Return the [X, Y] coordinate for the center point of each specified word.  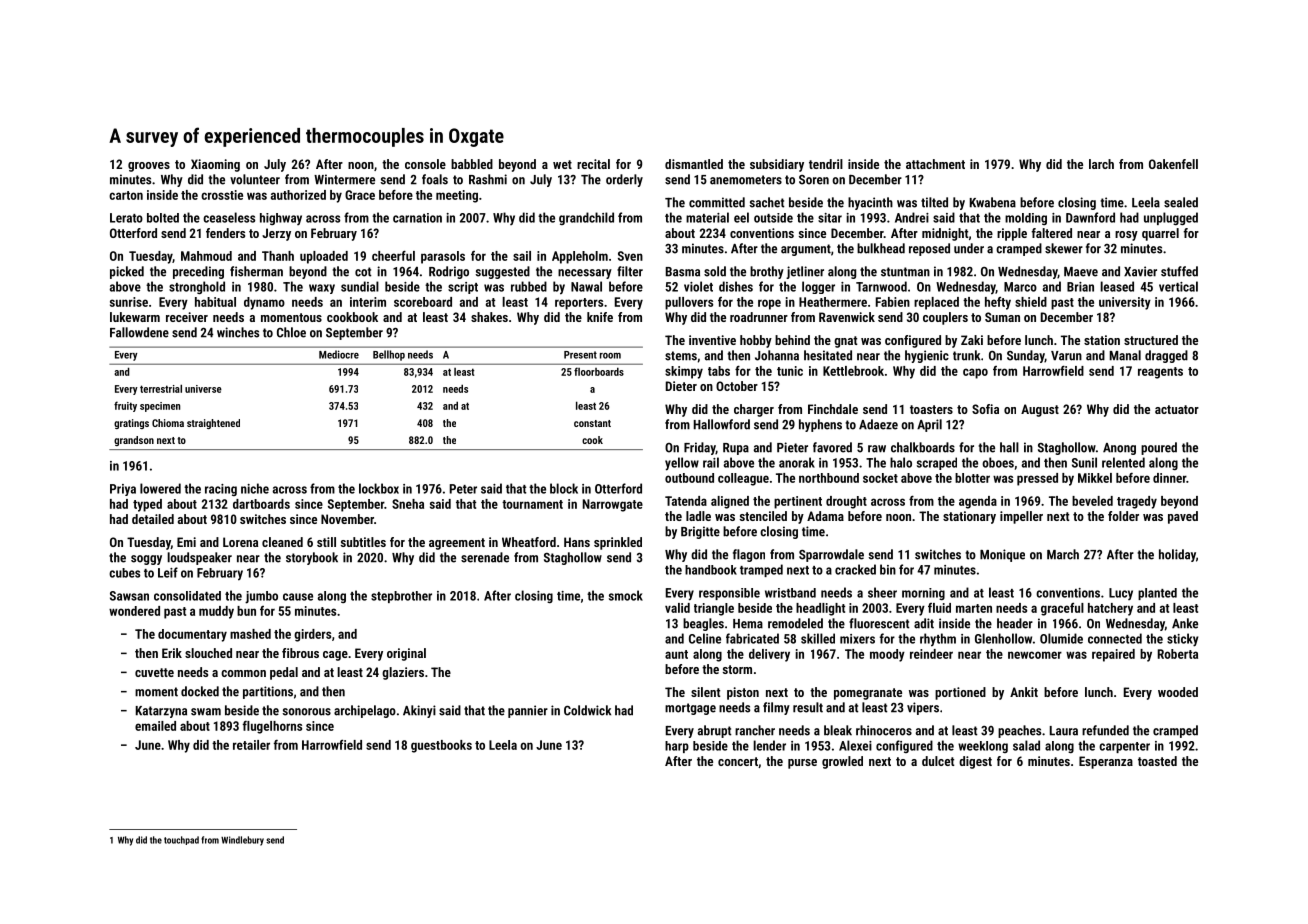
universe [203, 389]
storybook [312, 558]
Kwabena [993, 202]
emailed [155, 726]
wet [562, 164]
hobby [756, 341]
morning [923, 594]
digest [975, 762]
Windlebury [242, 841]
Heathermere [833, 302]
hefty [998, 303]
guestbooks [441, 746]
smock [626, 595]
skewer [1064, 248]
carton [126, 195]
